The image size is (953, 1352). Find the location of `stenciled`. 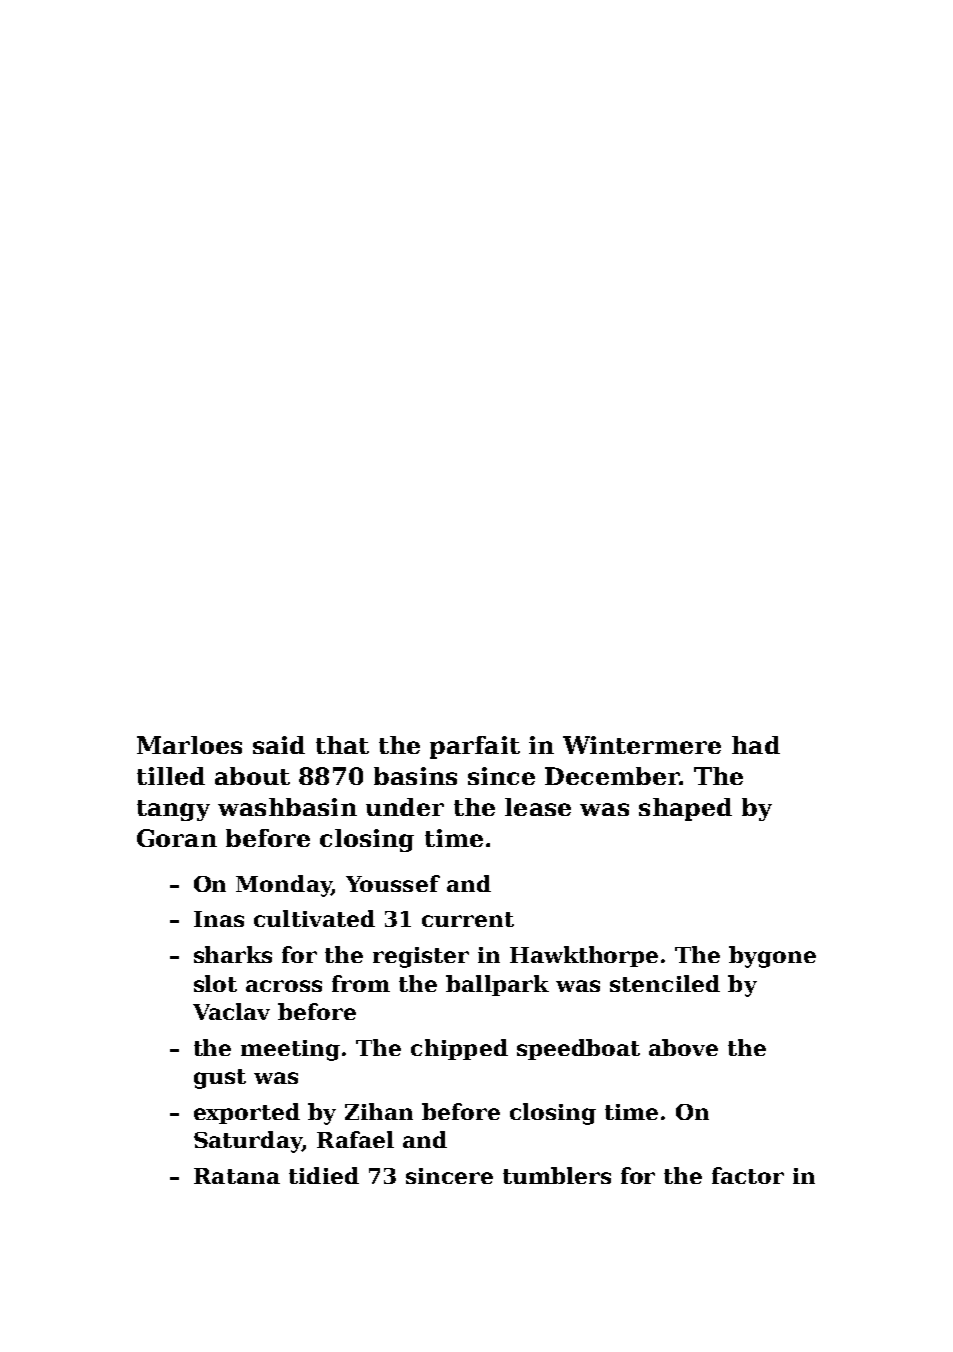

stenciled is located at coordinates (665, 983).
